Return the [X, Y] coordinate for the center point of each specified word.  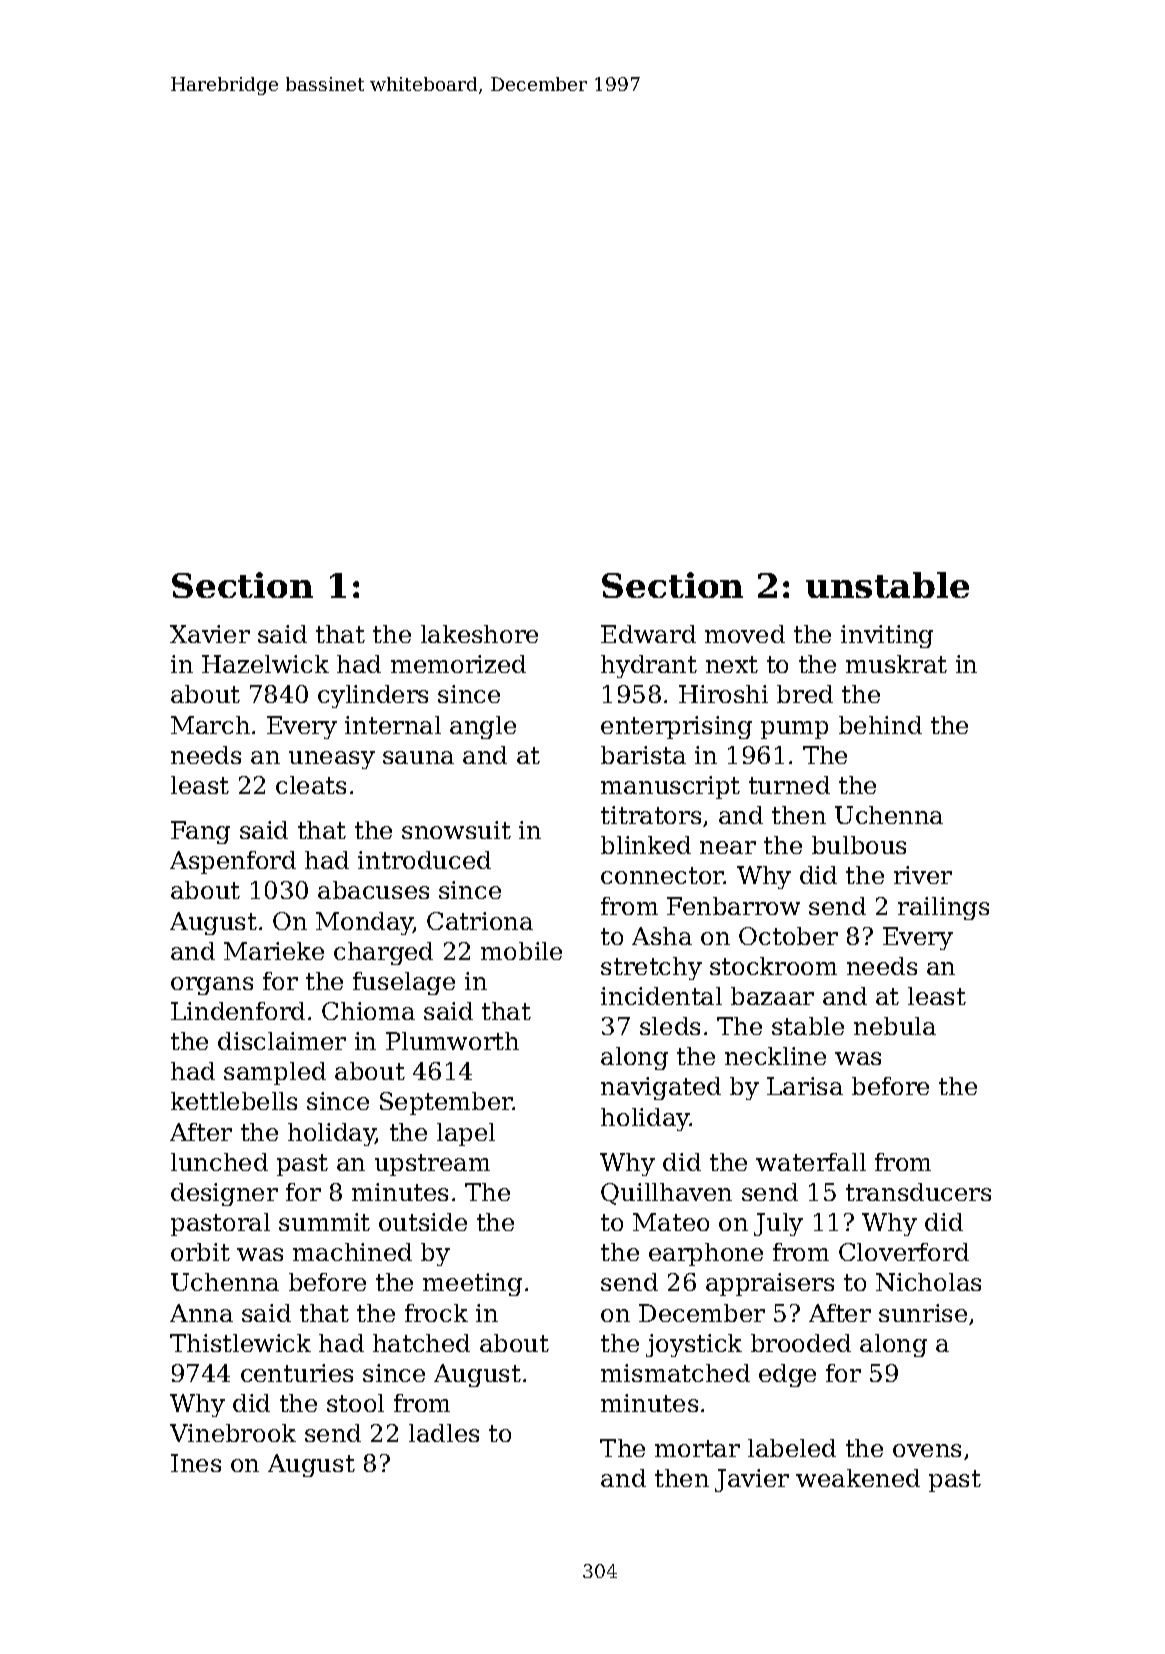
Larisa [805, 1086]
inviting [887, 636]
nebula [895, 1026]
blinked [646, 845]
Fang [200, 832]
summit [324, 1222]
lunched [219, 1162]
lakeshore [479, 634]
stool [355, 1403]
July [778, 1224]
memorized [458, 664]
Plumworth [452, 1041]
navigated [661, 1088]
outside [423, 1222]
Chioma [368, 1011]
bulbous [859, 845]
